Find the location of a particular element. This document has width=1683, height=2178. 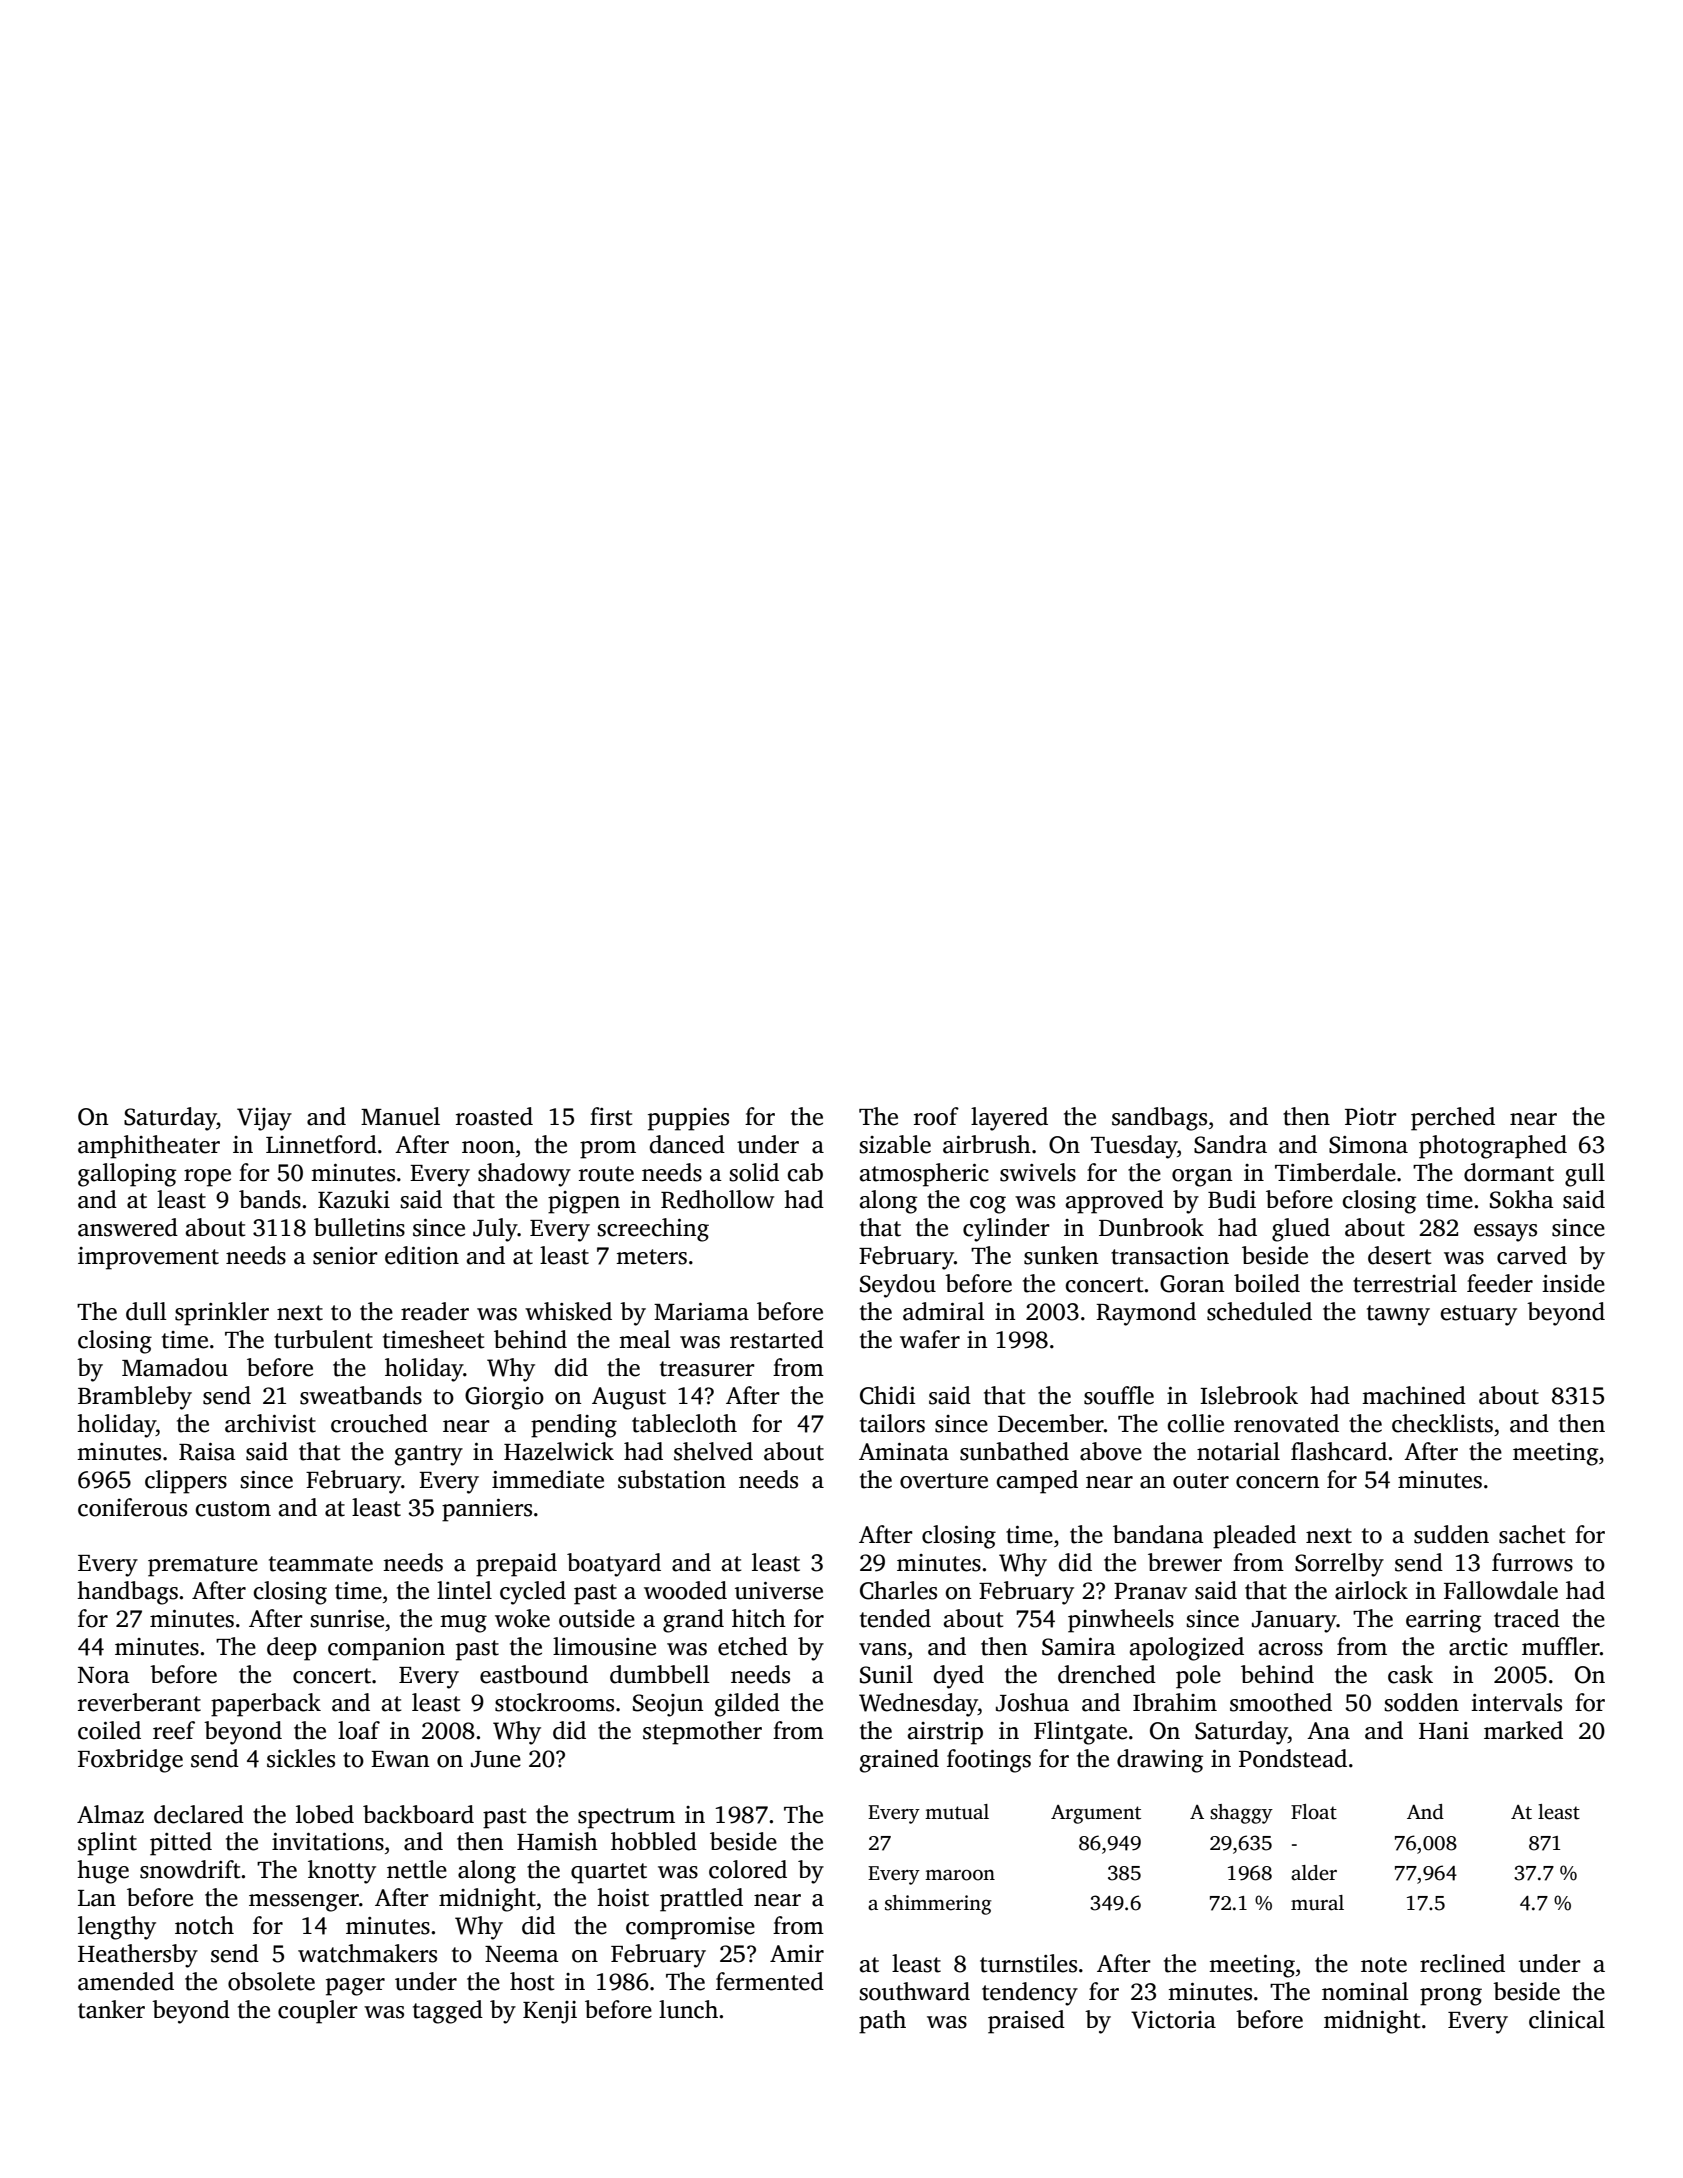

sunken is located at coordinates (1061, 1255).
